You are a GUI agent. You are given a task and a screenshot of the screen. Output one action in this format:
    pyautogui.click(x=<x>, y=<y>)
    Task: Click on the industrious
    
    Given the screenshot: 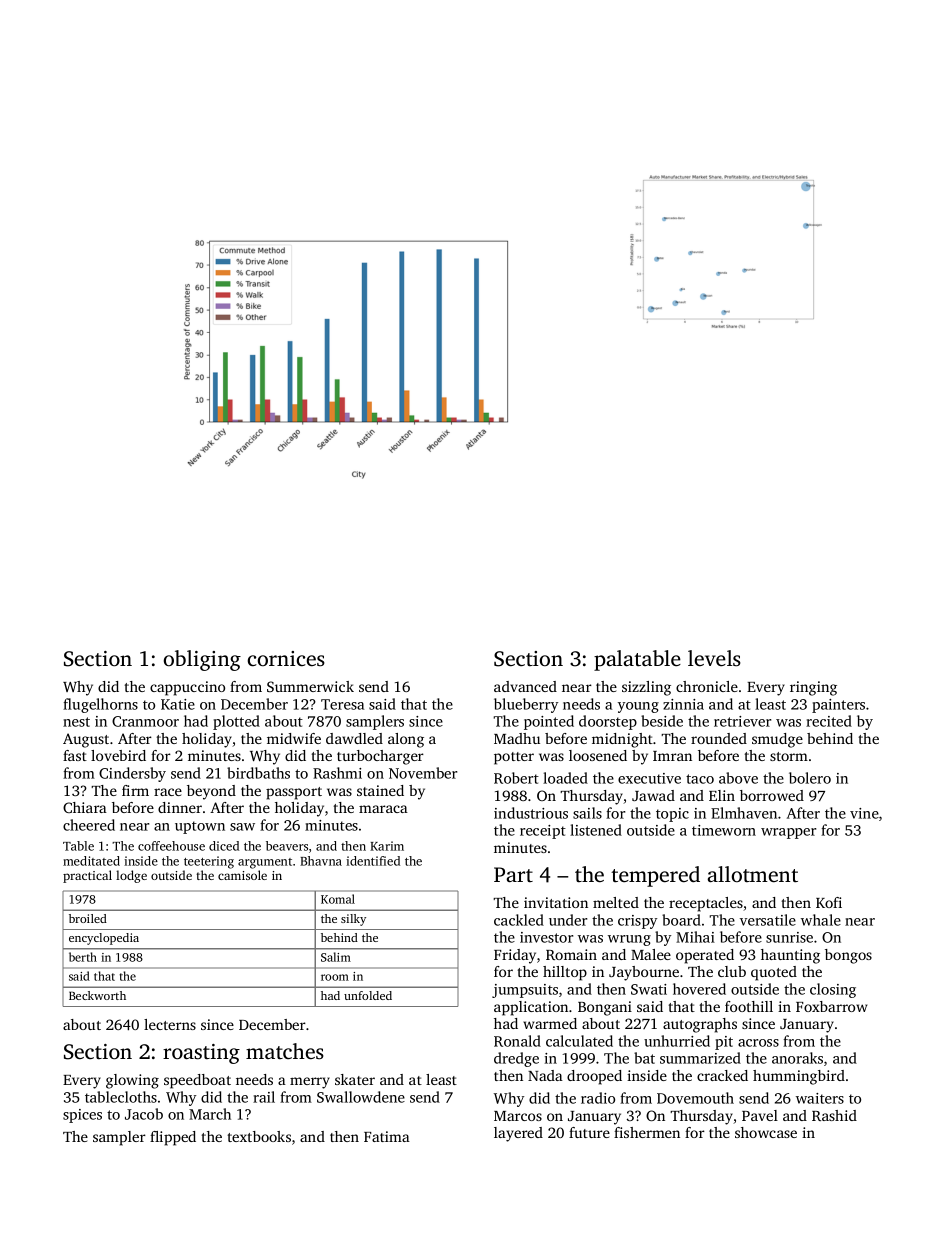 What is the action you would take?
    pyautogui.click(x=531, y=813)
